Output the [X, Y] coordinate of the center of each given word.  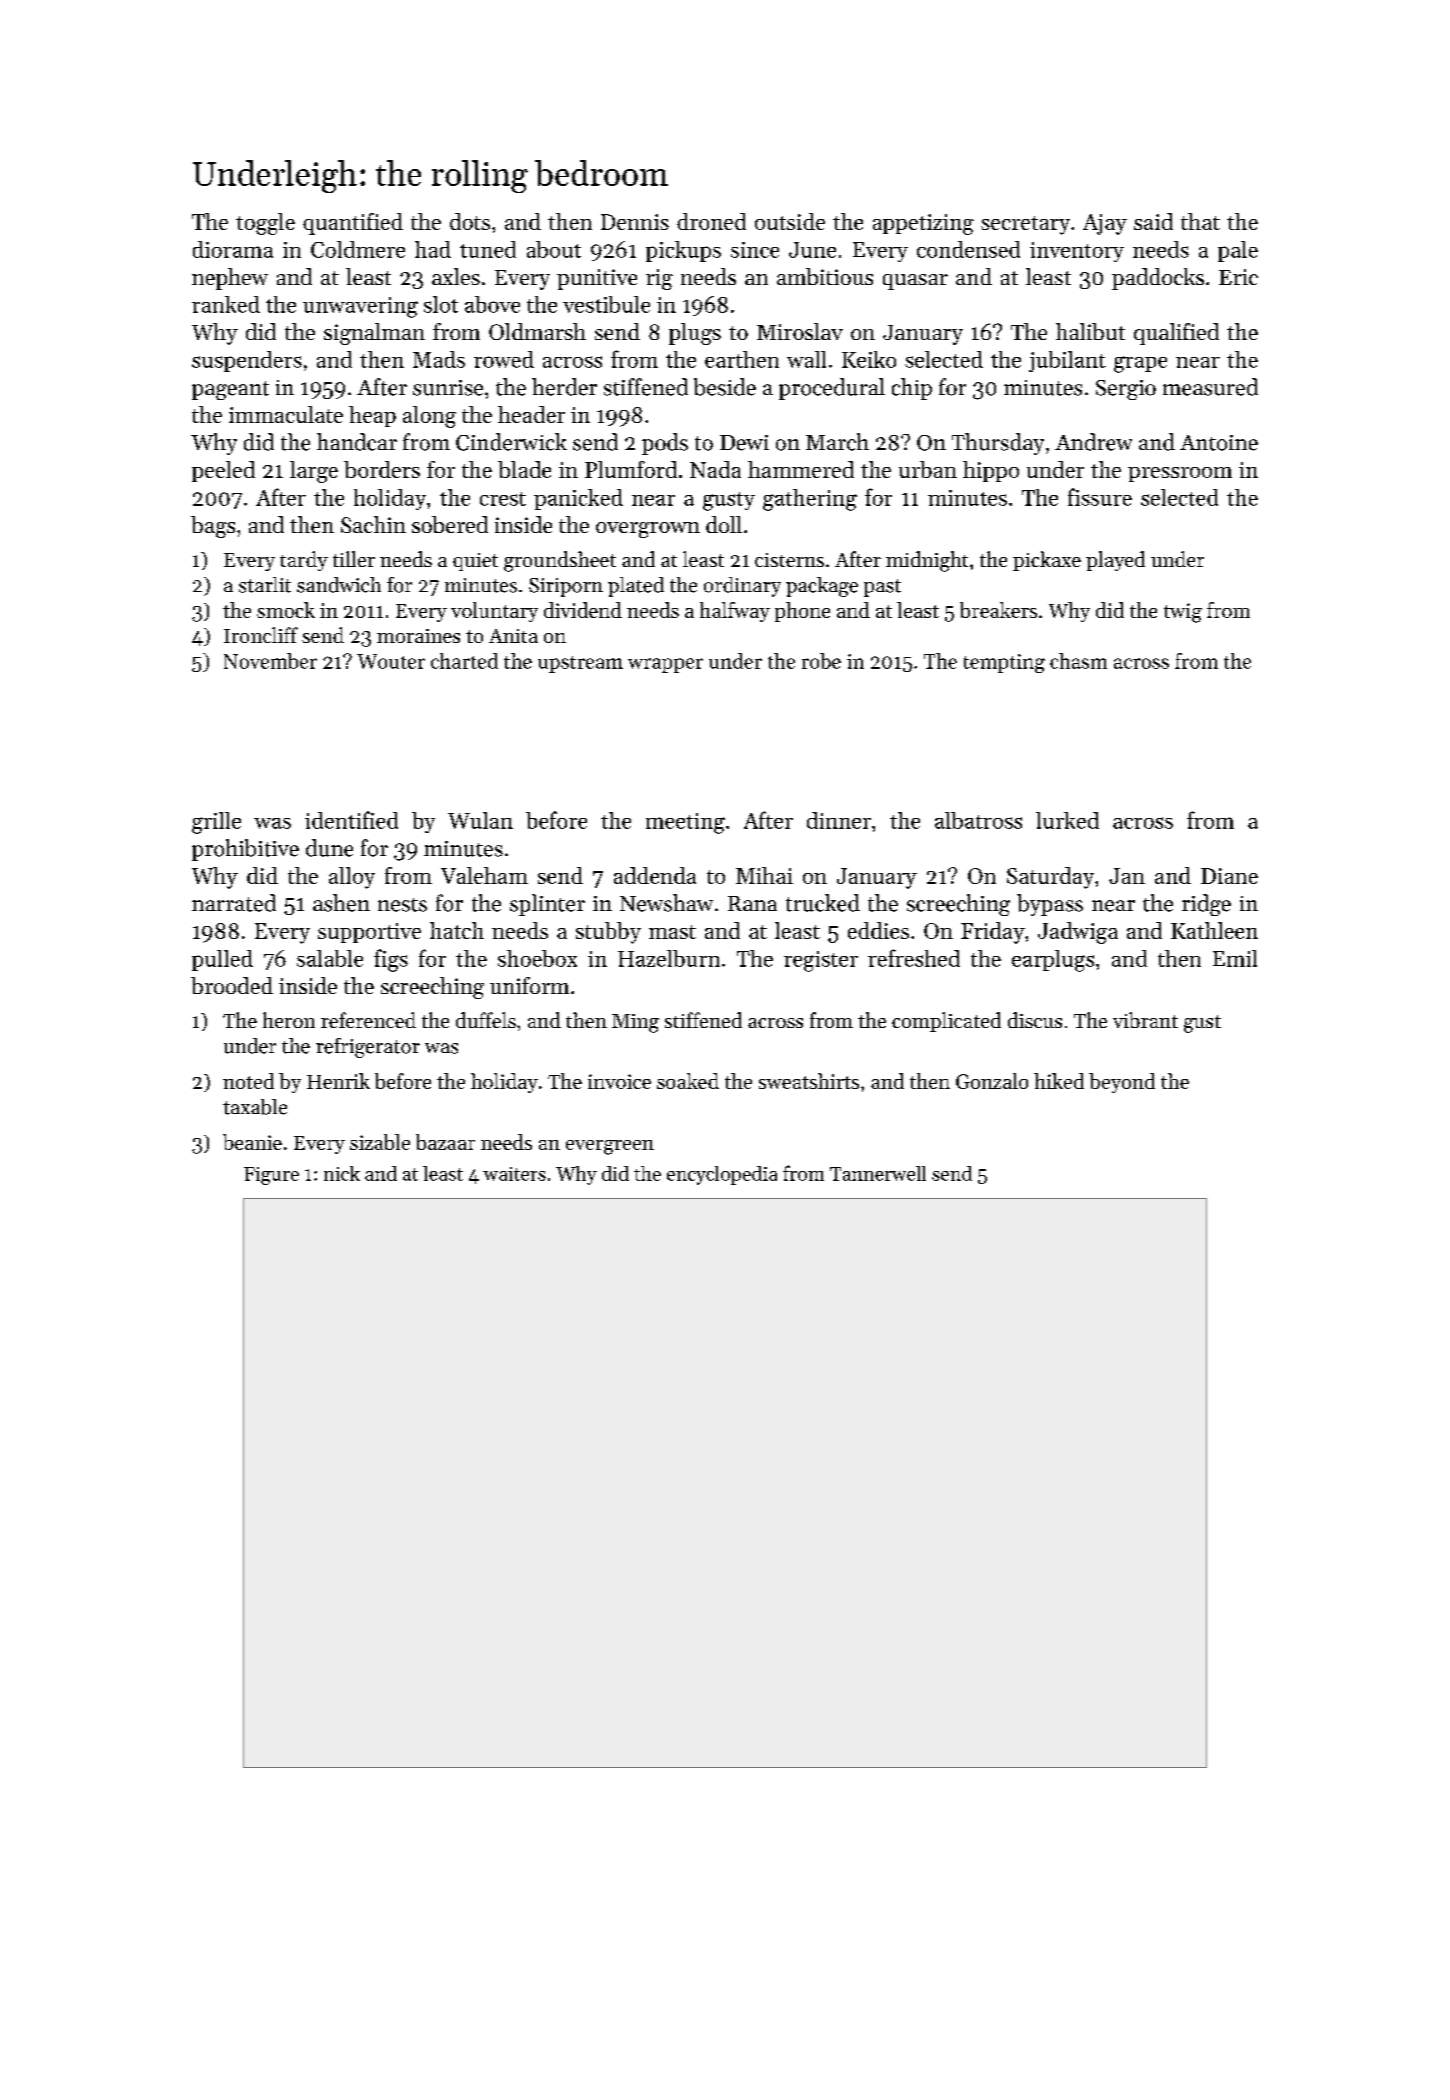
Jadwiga [1078, 933]
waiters [514, 1174]
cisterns [789, 560]
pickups [683, 251]
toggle [265, 224]
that [1200, 221]
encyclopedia [722, 1175]
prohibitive [245, 850]
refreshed [914, 958]
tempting [1004, 663]
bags [213, 527]
